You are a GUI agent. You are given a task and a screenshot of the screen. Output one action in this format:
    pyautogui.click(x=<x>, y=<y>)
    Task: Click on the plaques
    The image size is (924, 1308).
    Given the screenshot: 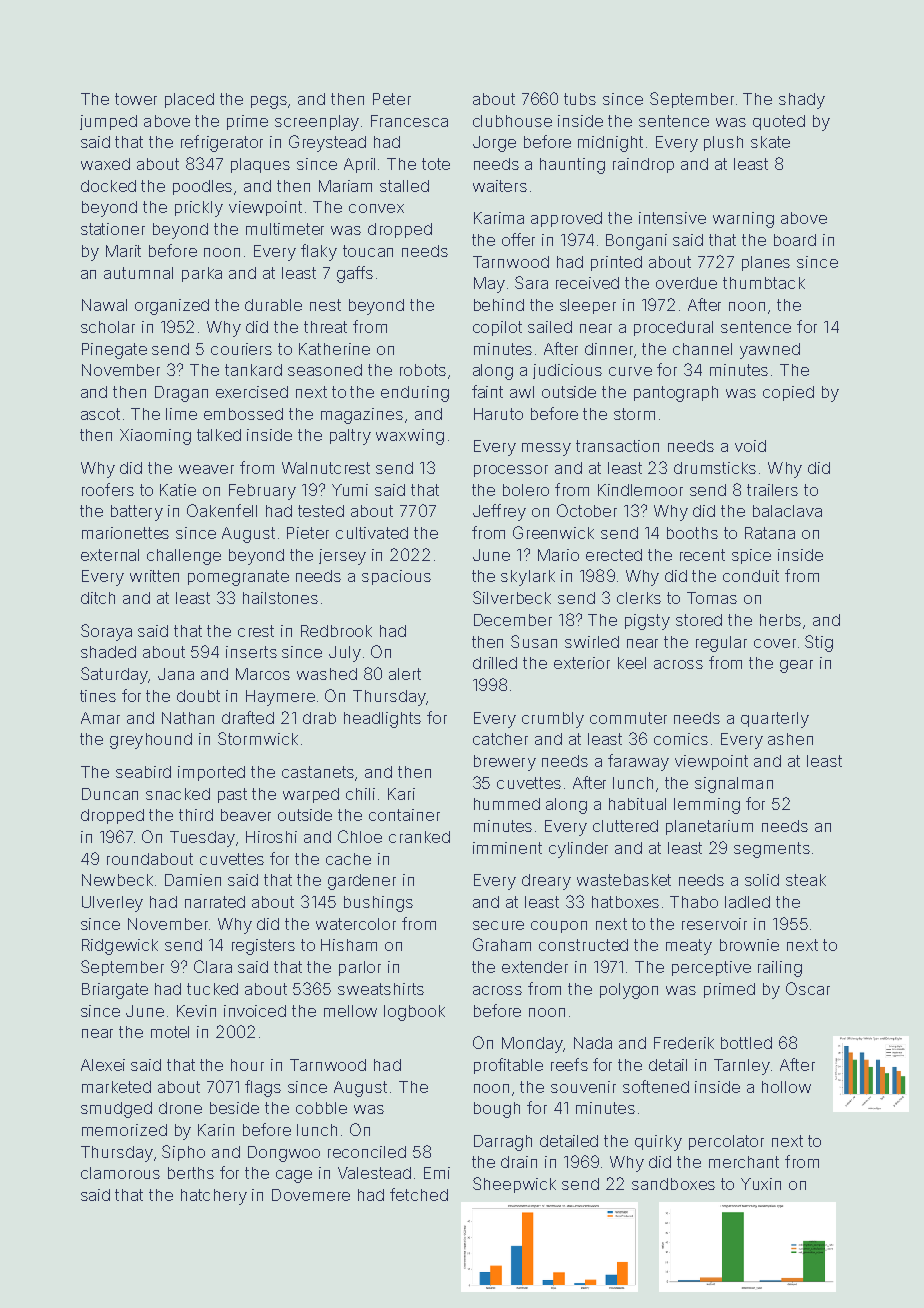 What is the action you would take?
    pyautogui.click(x=260, y=165)
